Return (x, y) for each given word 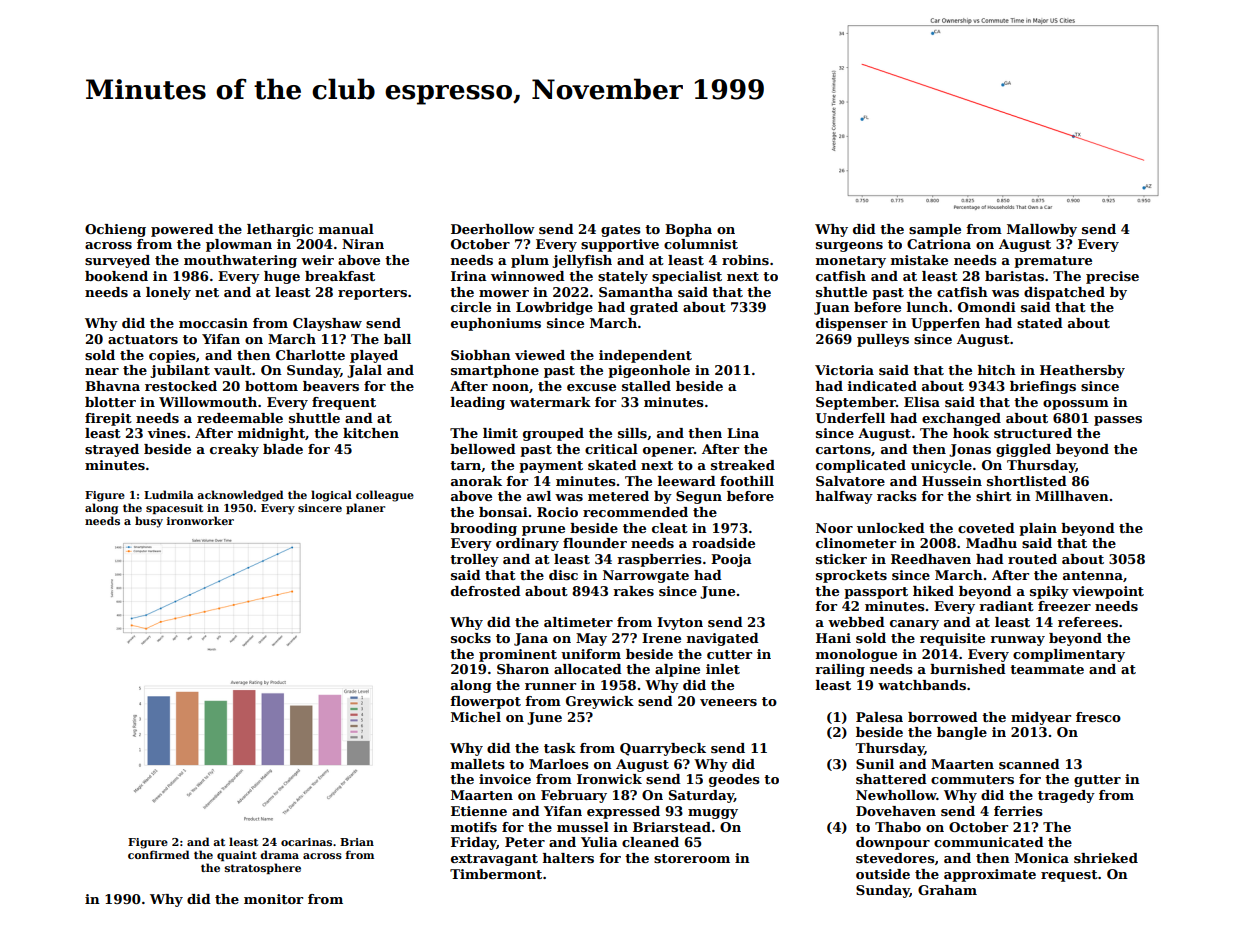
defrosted (486, 591)
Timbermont (496, 874)
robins (745, 260)
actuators (143, 339)
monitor (273, 899)
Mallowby (1042, 230)
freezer (1064, 606)
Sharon (523, 669)
